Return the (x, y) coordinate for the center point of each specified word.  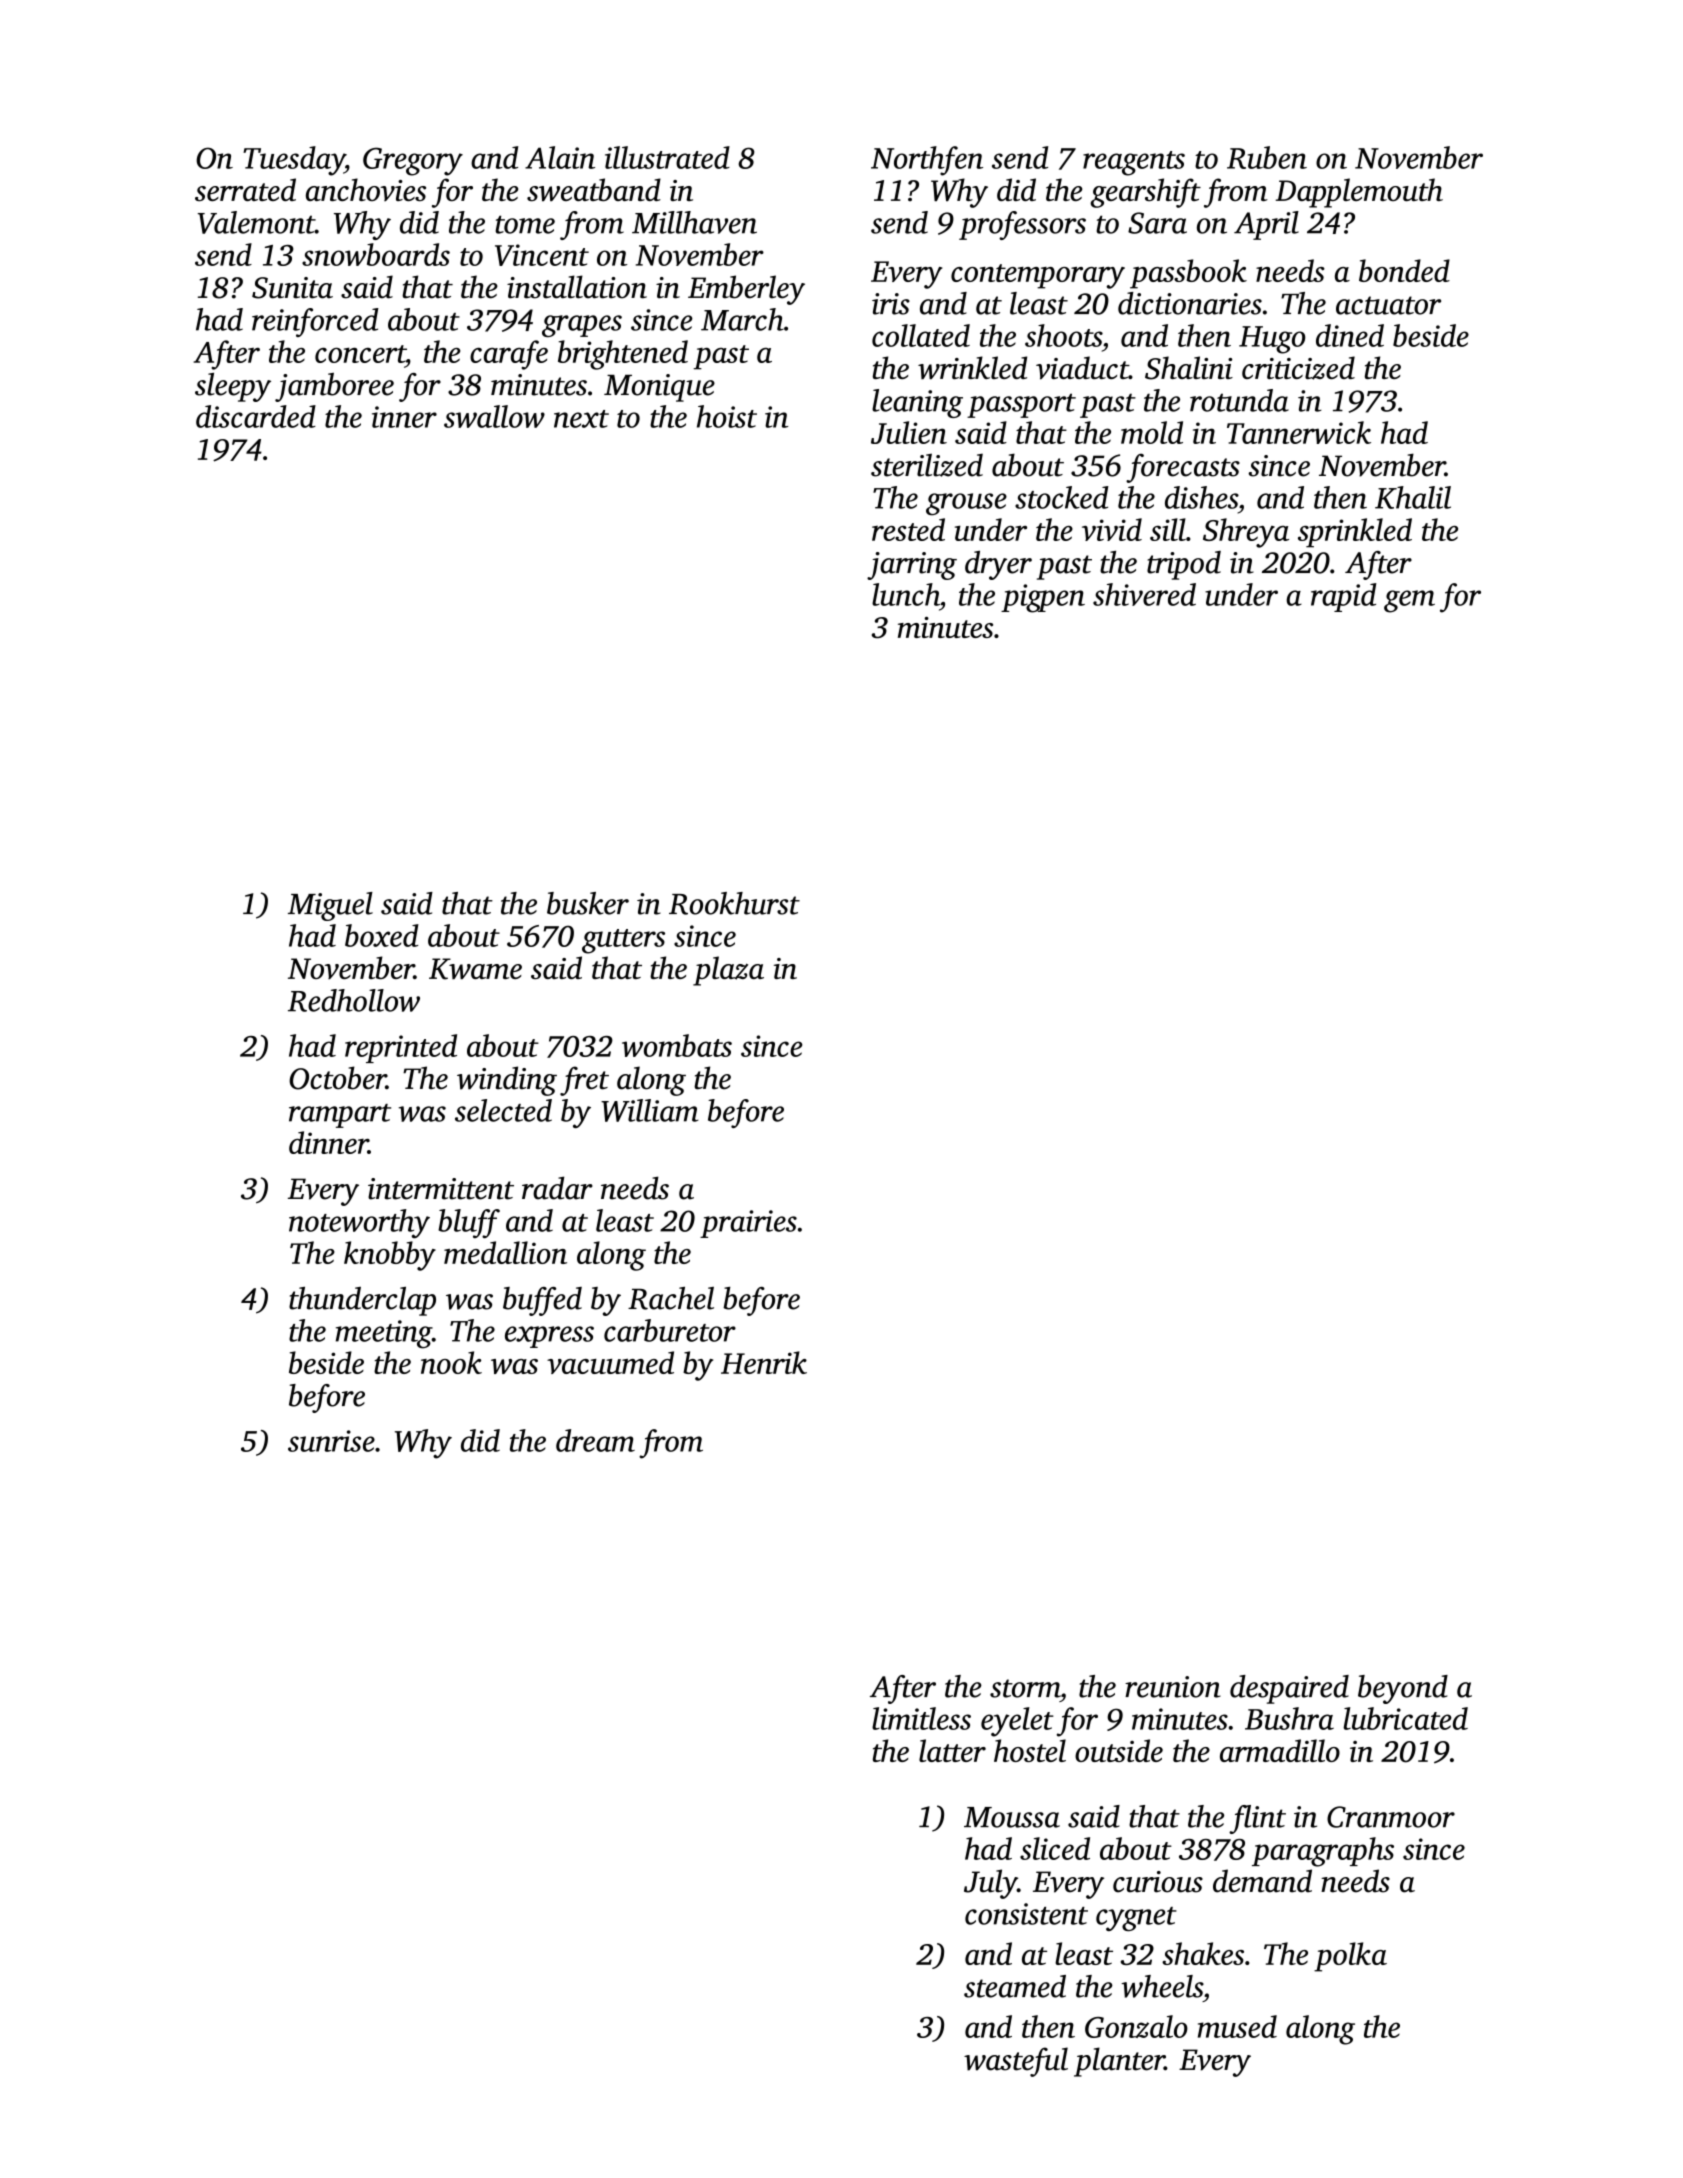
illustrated (667, 157)
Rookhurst (734, 903)
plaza (728, 971)
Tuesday (294, 161)
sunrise (331, 1441)
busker (588, 903)
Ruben (1267, 157)
